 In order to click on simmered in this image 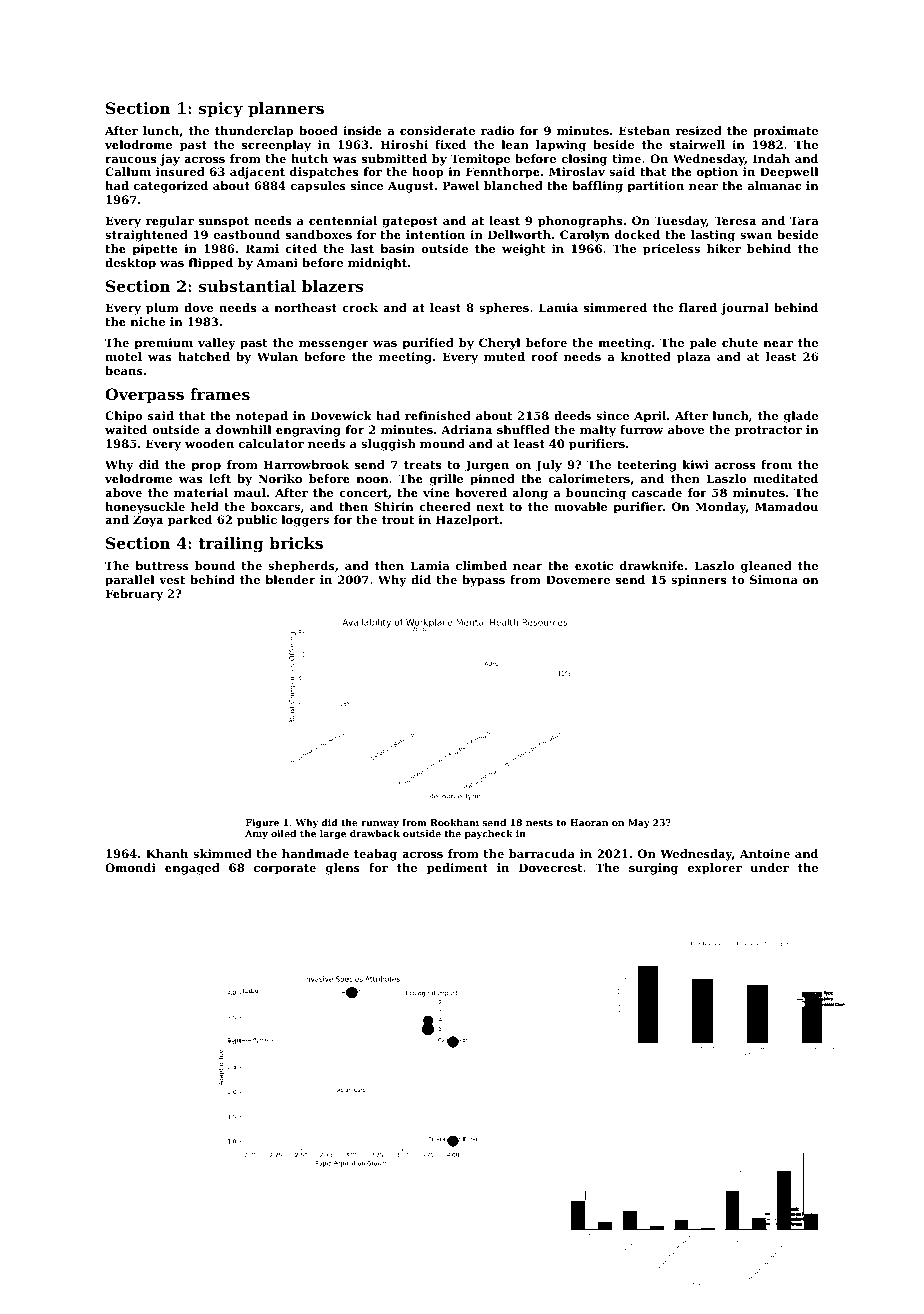, I will do `click(615, 307)`.
